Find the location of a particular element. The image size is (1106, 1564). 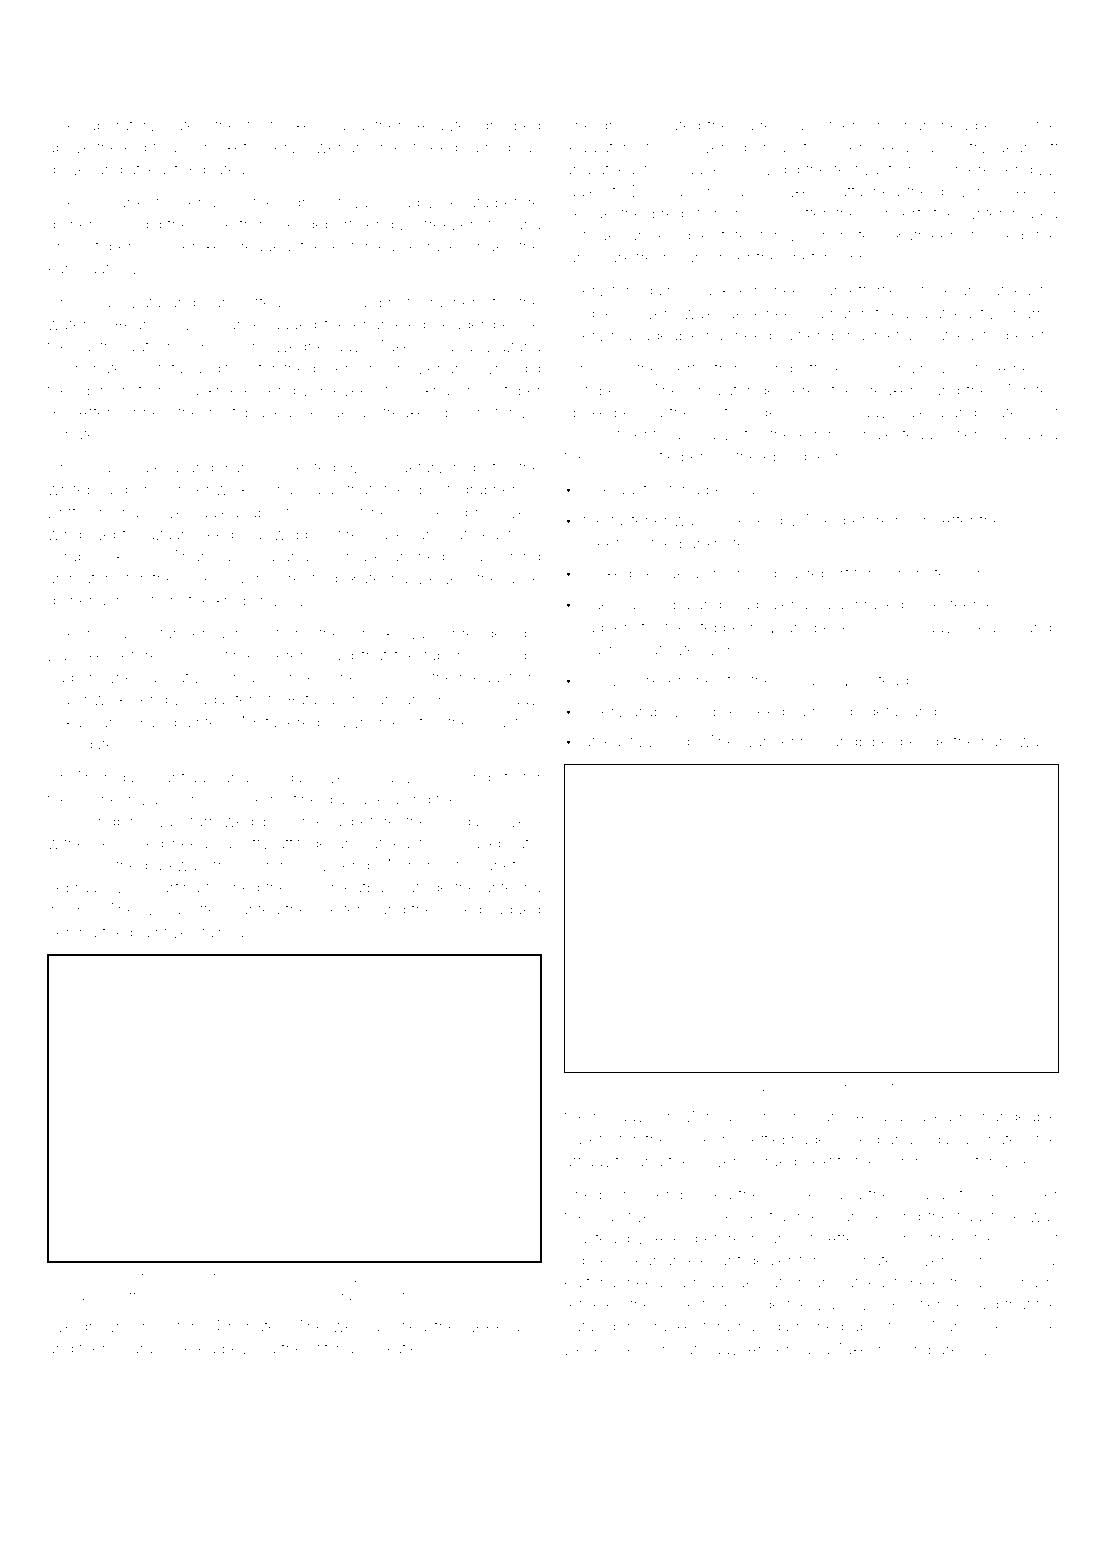

breakers is located at coordinates (891, 390).
